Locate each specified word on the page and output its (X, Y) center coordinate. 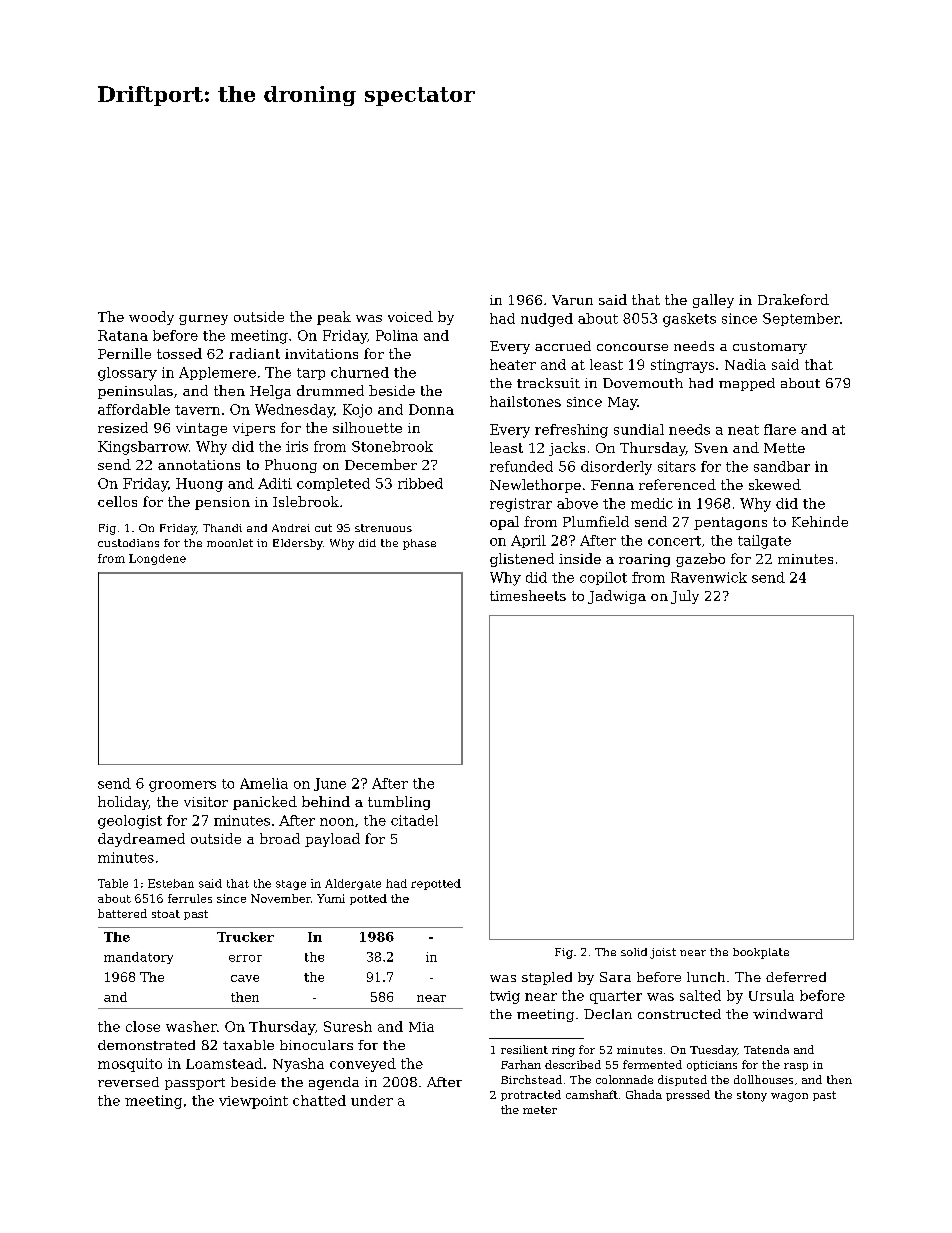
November (281, 898)
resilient (524, 1049)
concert (674, 541)
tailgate (764, 542)
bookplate (761, 953)
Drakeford (793, 299)
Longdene (157, 559)
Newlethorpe (535, 486)
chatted (319, 1100)
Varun (572, 300)
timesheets (528, 595)
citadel (414, 820)
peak (334, 318)
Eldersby (298, 544)
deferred (796, 977)
